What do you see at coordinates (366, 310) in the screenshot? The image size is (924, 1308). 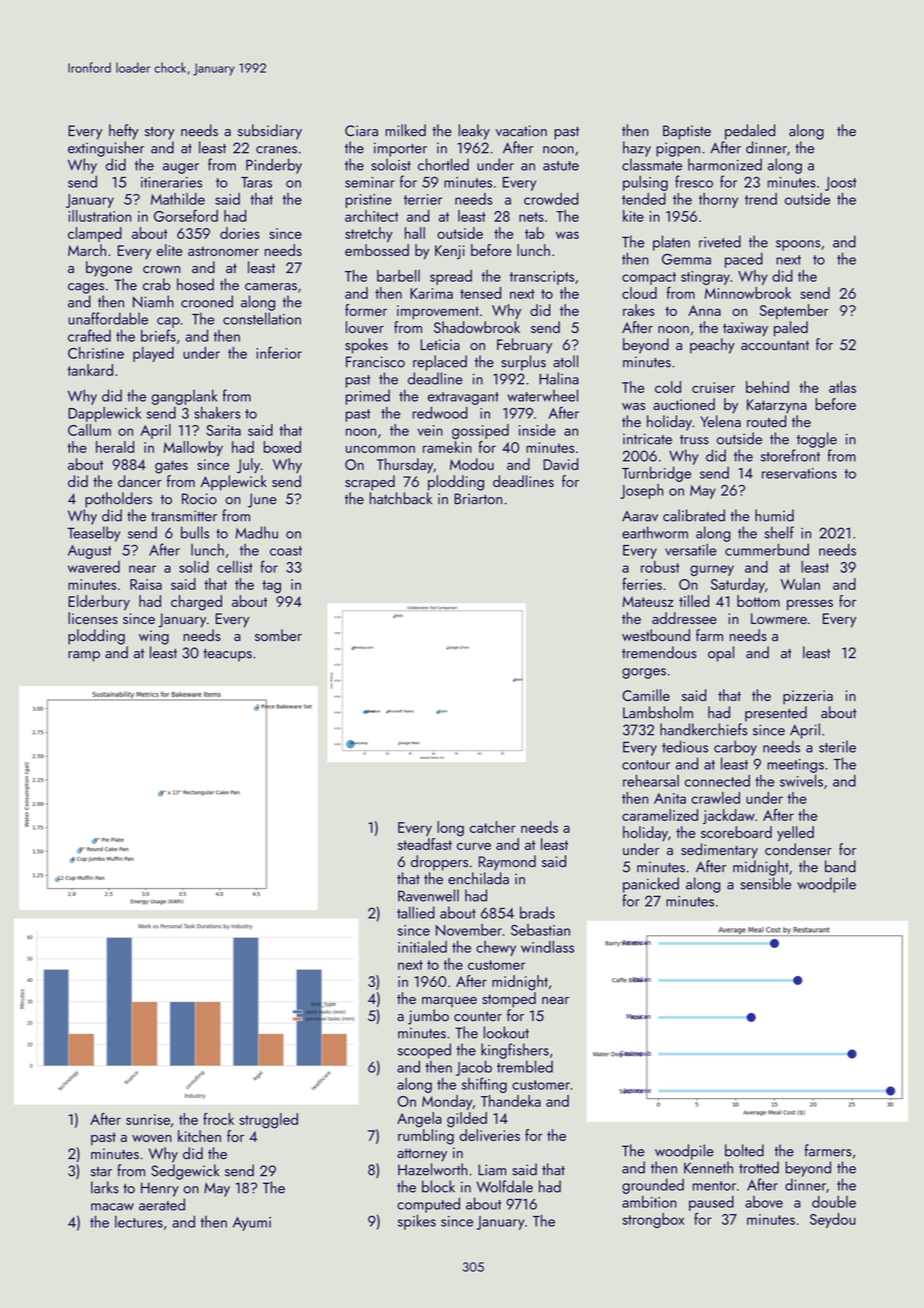 I see `former` at bounding box center [366, 310].
